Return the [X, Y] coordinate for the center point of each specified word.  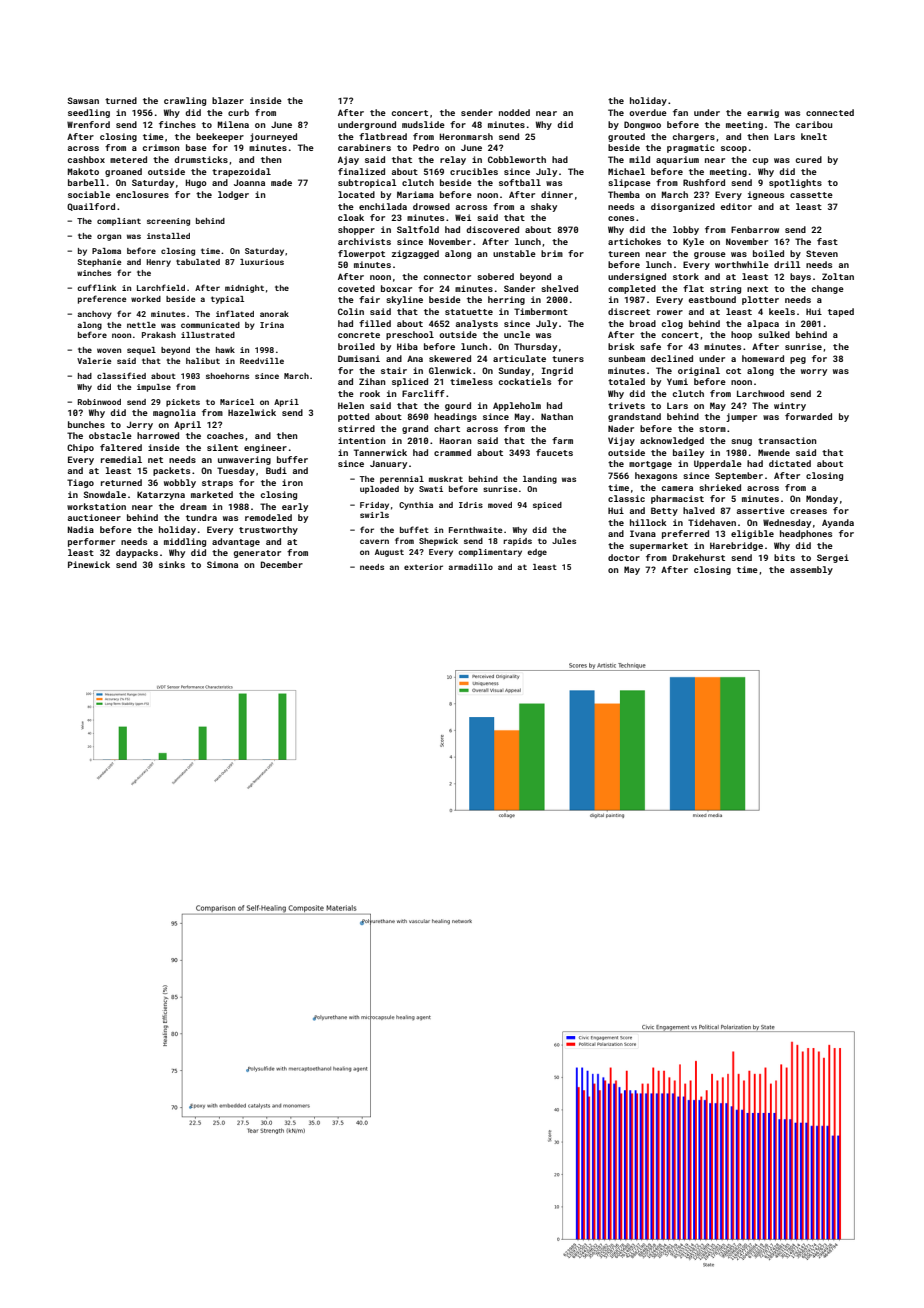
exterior [423, 567]
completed [632, 289]
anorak [274, 314]
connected [830, 112]
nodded [514, 112]
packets [171, 471]
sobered [495, 276]
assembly [811, 570]
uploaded [379, 490]
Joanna [249, 182]
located [356, 194]
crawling [185, 101]
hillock [648, 522]
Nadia [81, 529]
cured [809, 159]
